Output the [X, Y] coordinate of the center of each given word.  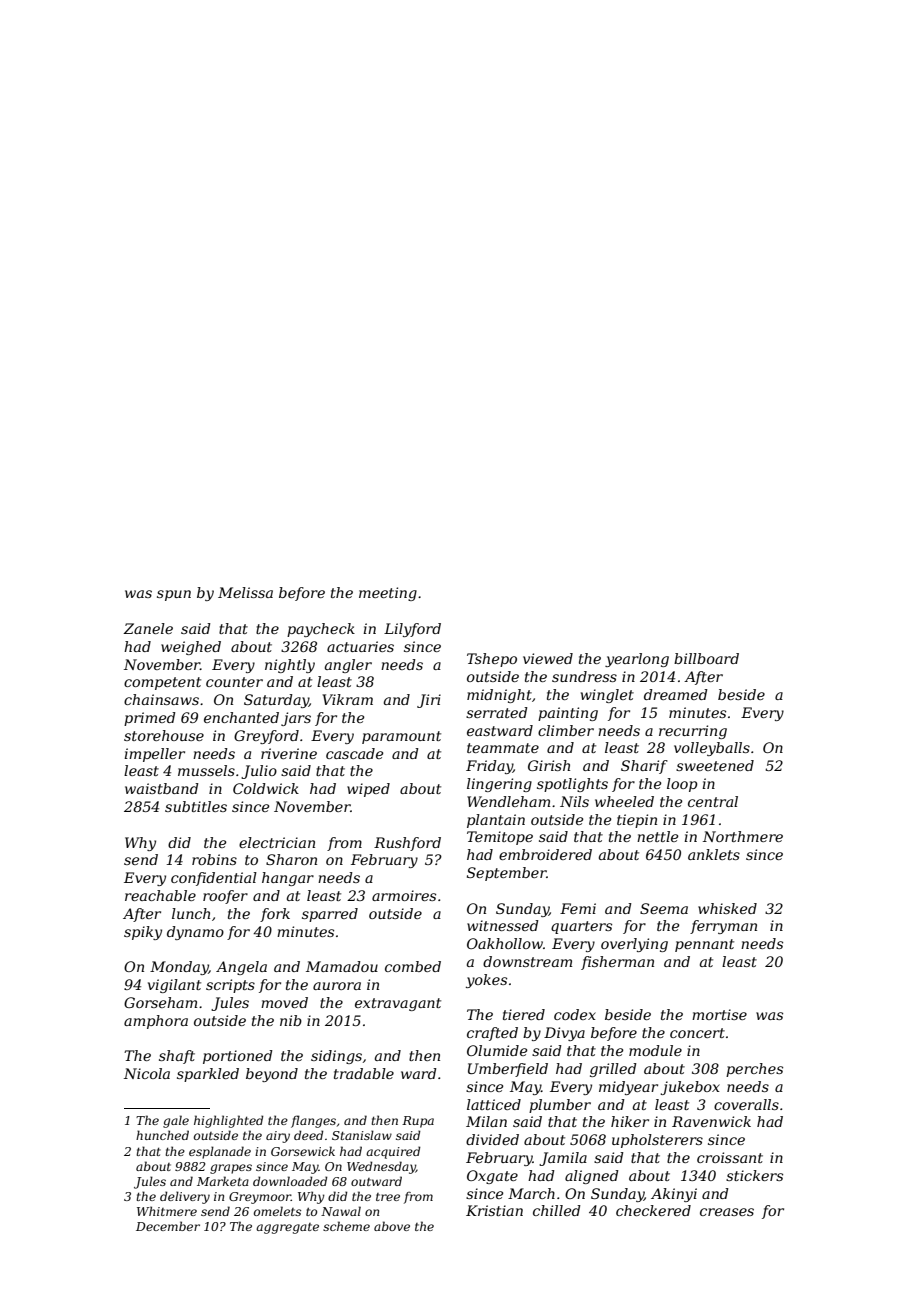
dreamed [676, 694]
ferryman [723, 927]
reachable [160, 895]
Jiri [429, 701]
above [392, 1226]
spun [174, 595]
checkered [653, 1210]
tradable [364, 1073]
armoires [404, 895]
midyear [628, 1088]
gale [176, 1121]
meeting [388, 594]
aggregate [287, 1228]
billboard [706, 658]
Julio [259, 772]
